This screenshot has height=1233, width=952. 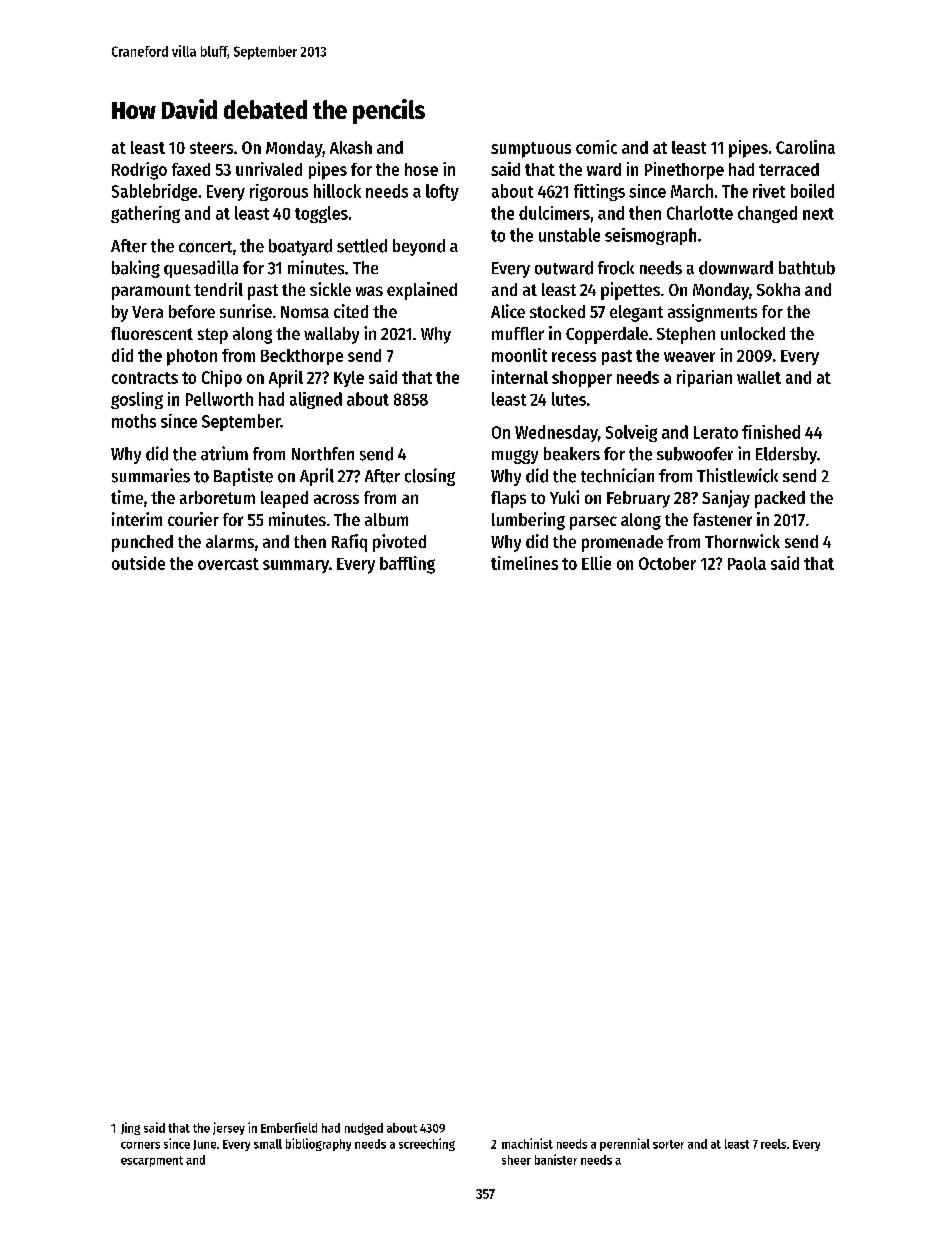 I want to click on reels, so click(x=773, y=1144).
